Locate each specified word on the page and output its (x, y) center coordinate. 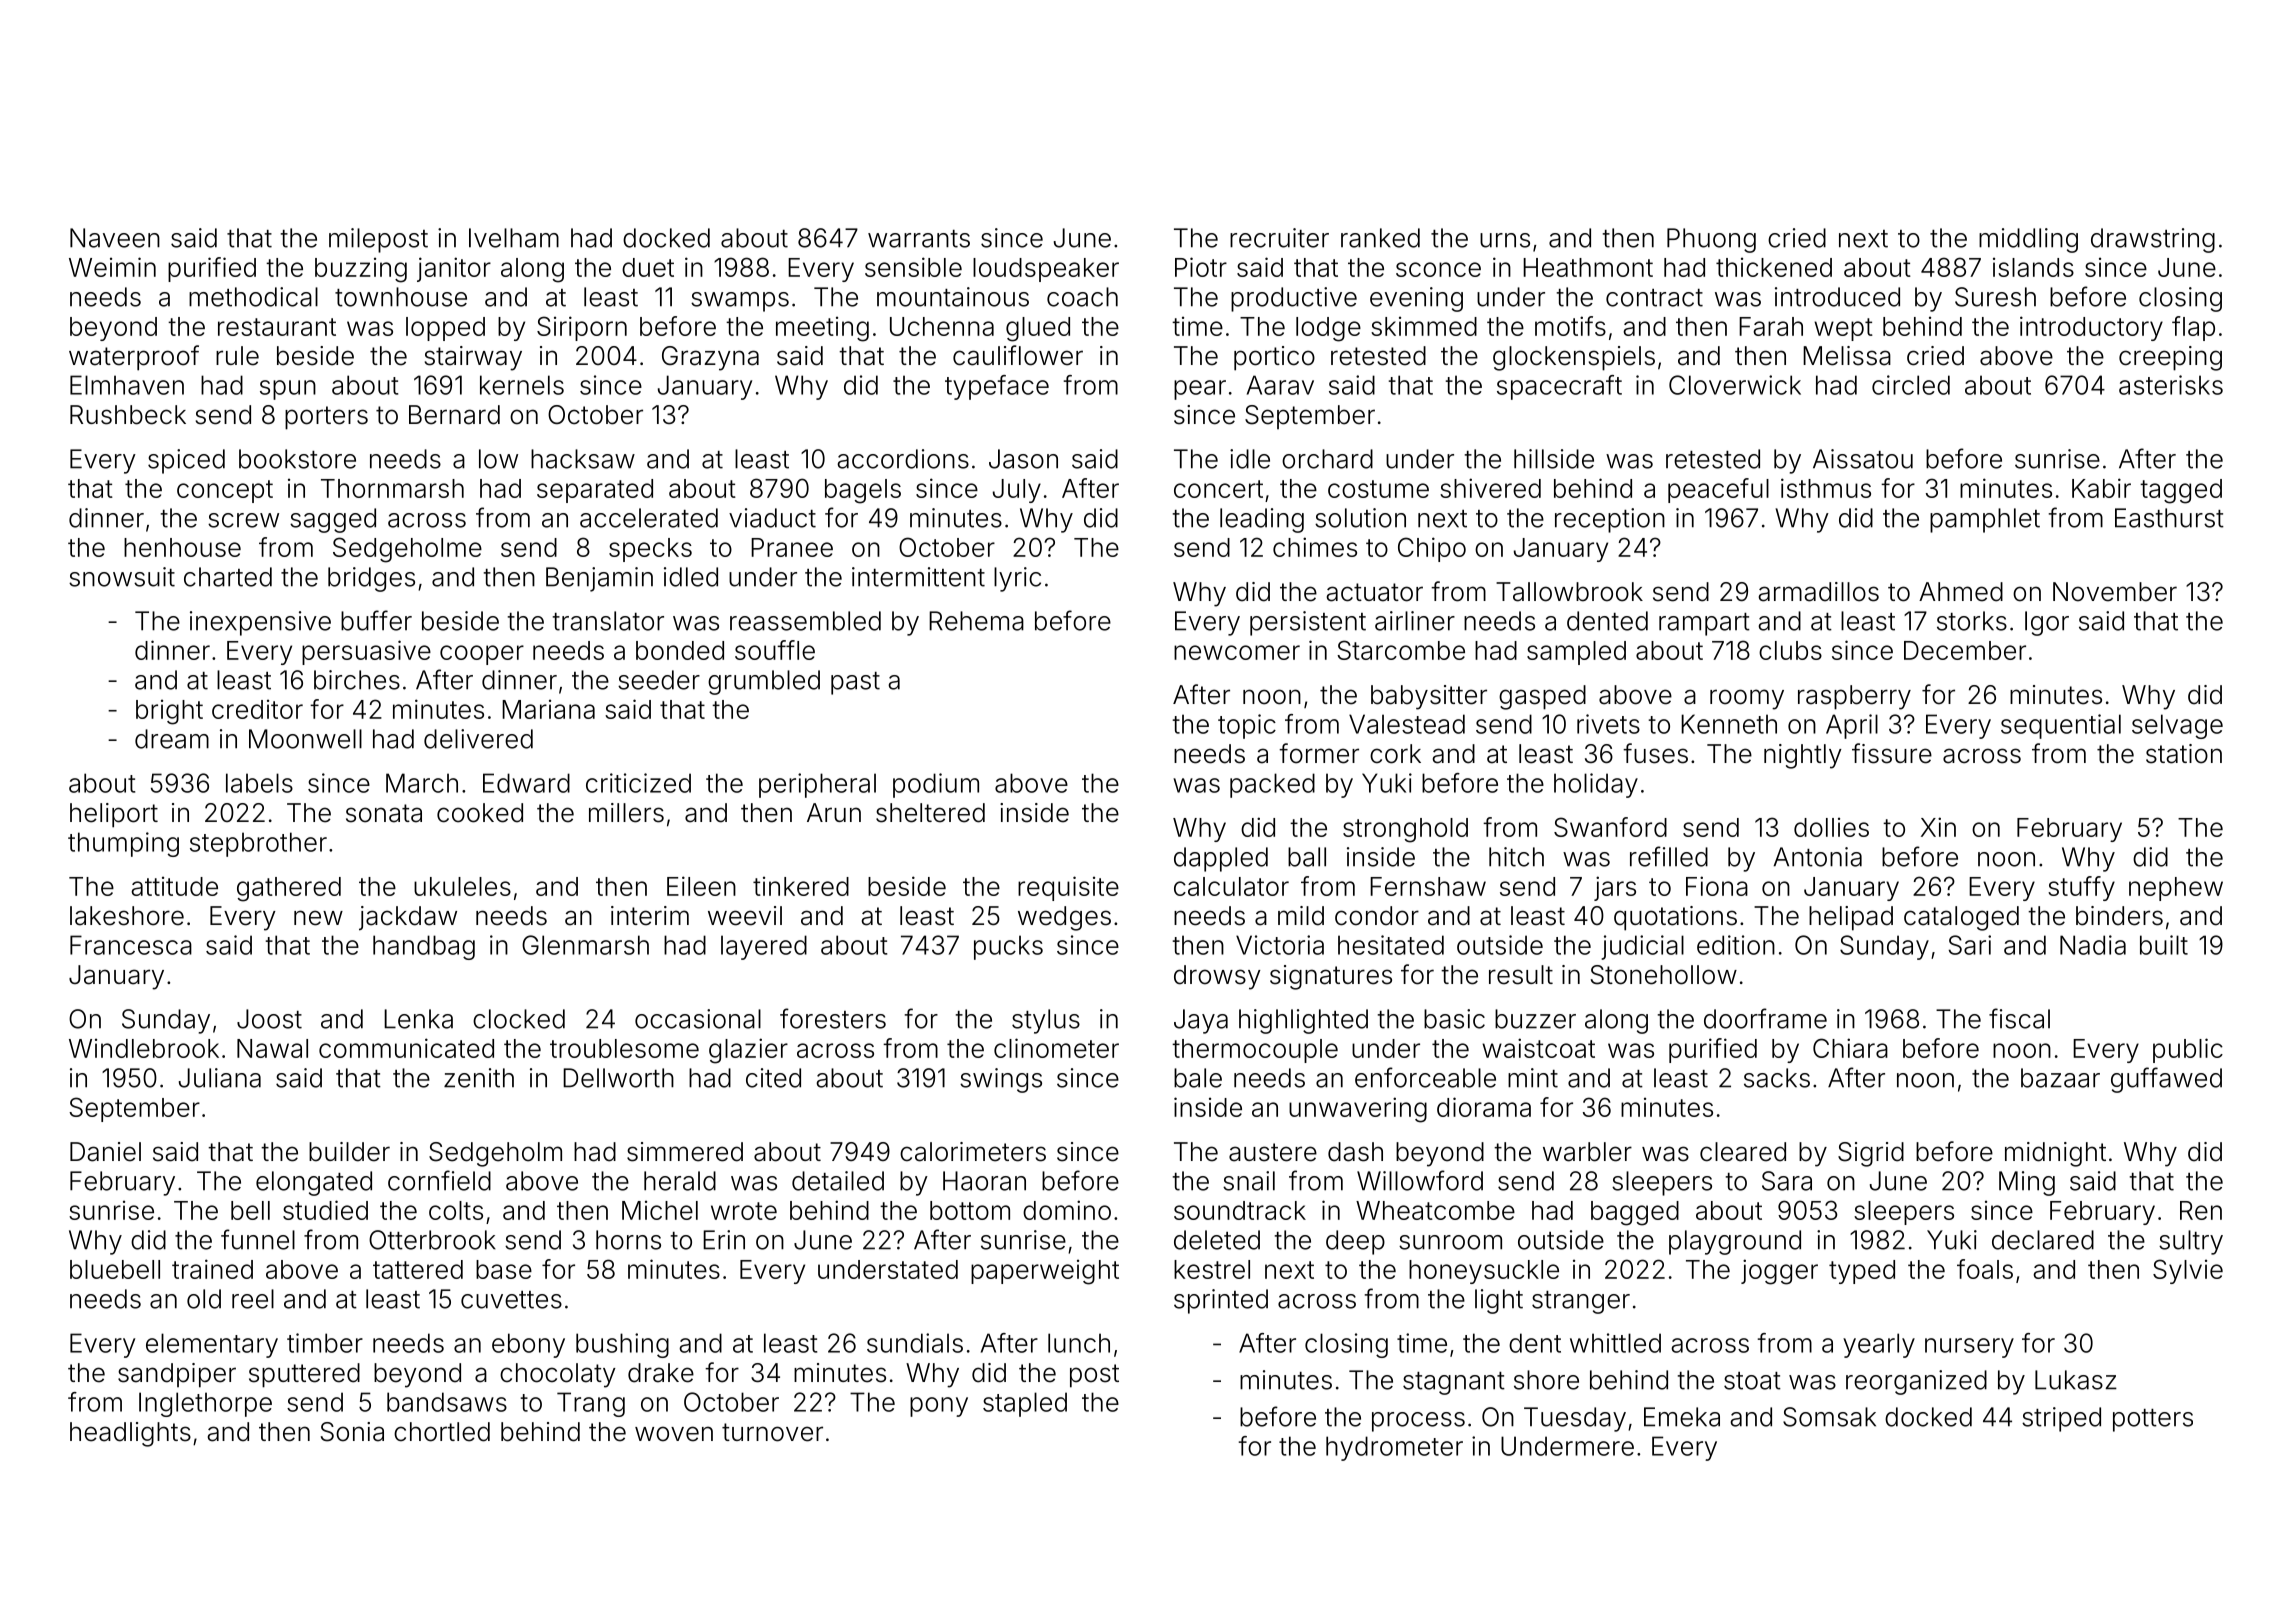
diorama (1484, 1107)
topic (1247, 726)
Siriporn (582, 328)
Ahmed (1961, 592)
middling (2028, 240)
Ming (2027, 1183)
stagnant (1454, 1383)
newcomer (1237, 652)
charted (228, 577)
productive (1294, 299)
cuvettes (511, 1300)
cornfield (439, 1180)
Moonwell (305, 739)
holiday (1596, 785)
